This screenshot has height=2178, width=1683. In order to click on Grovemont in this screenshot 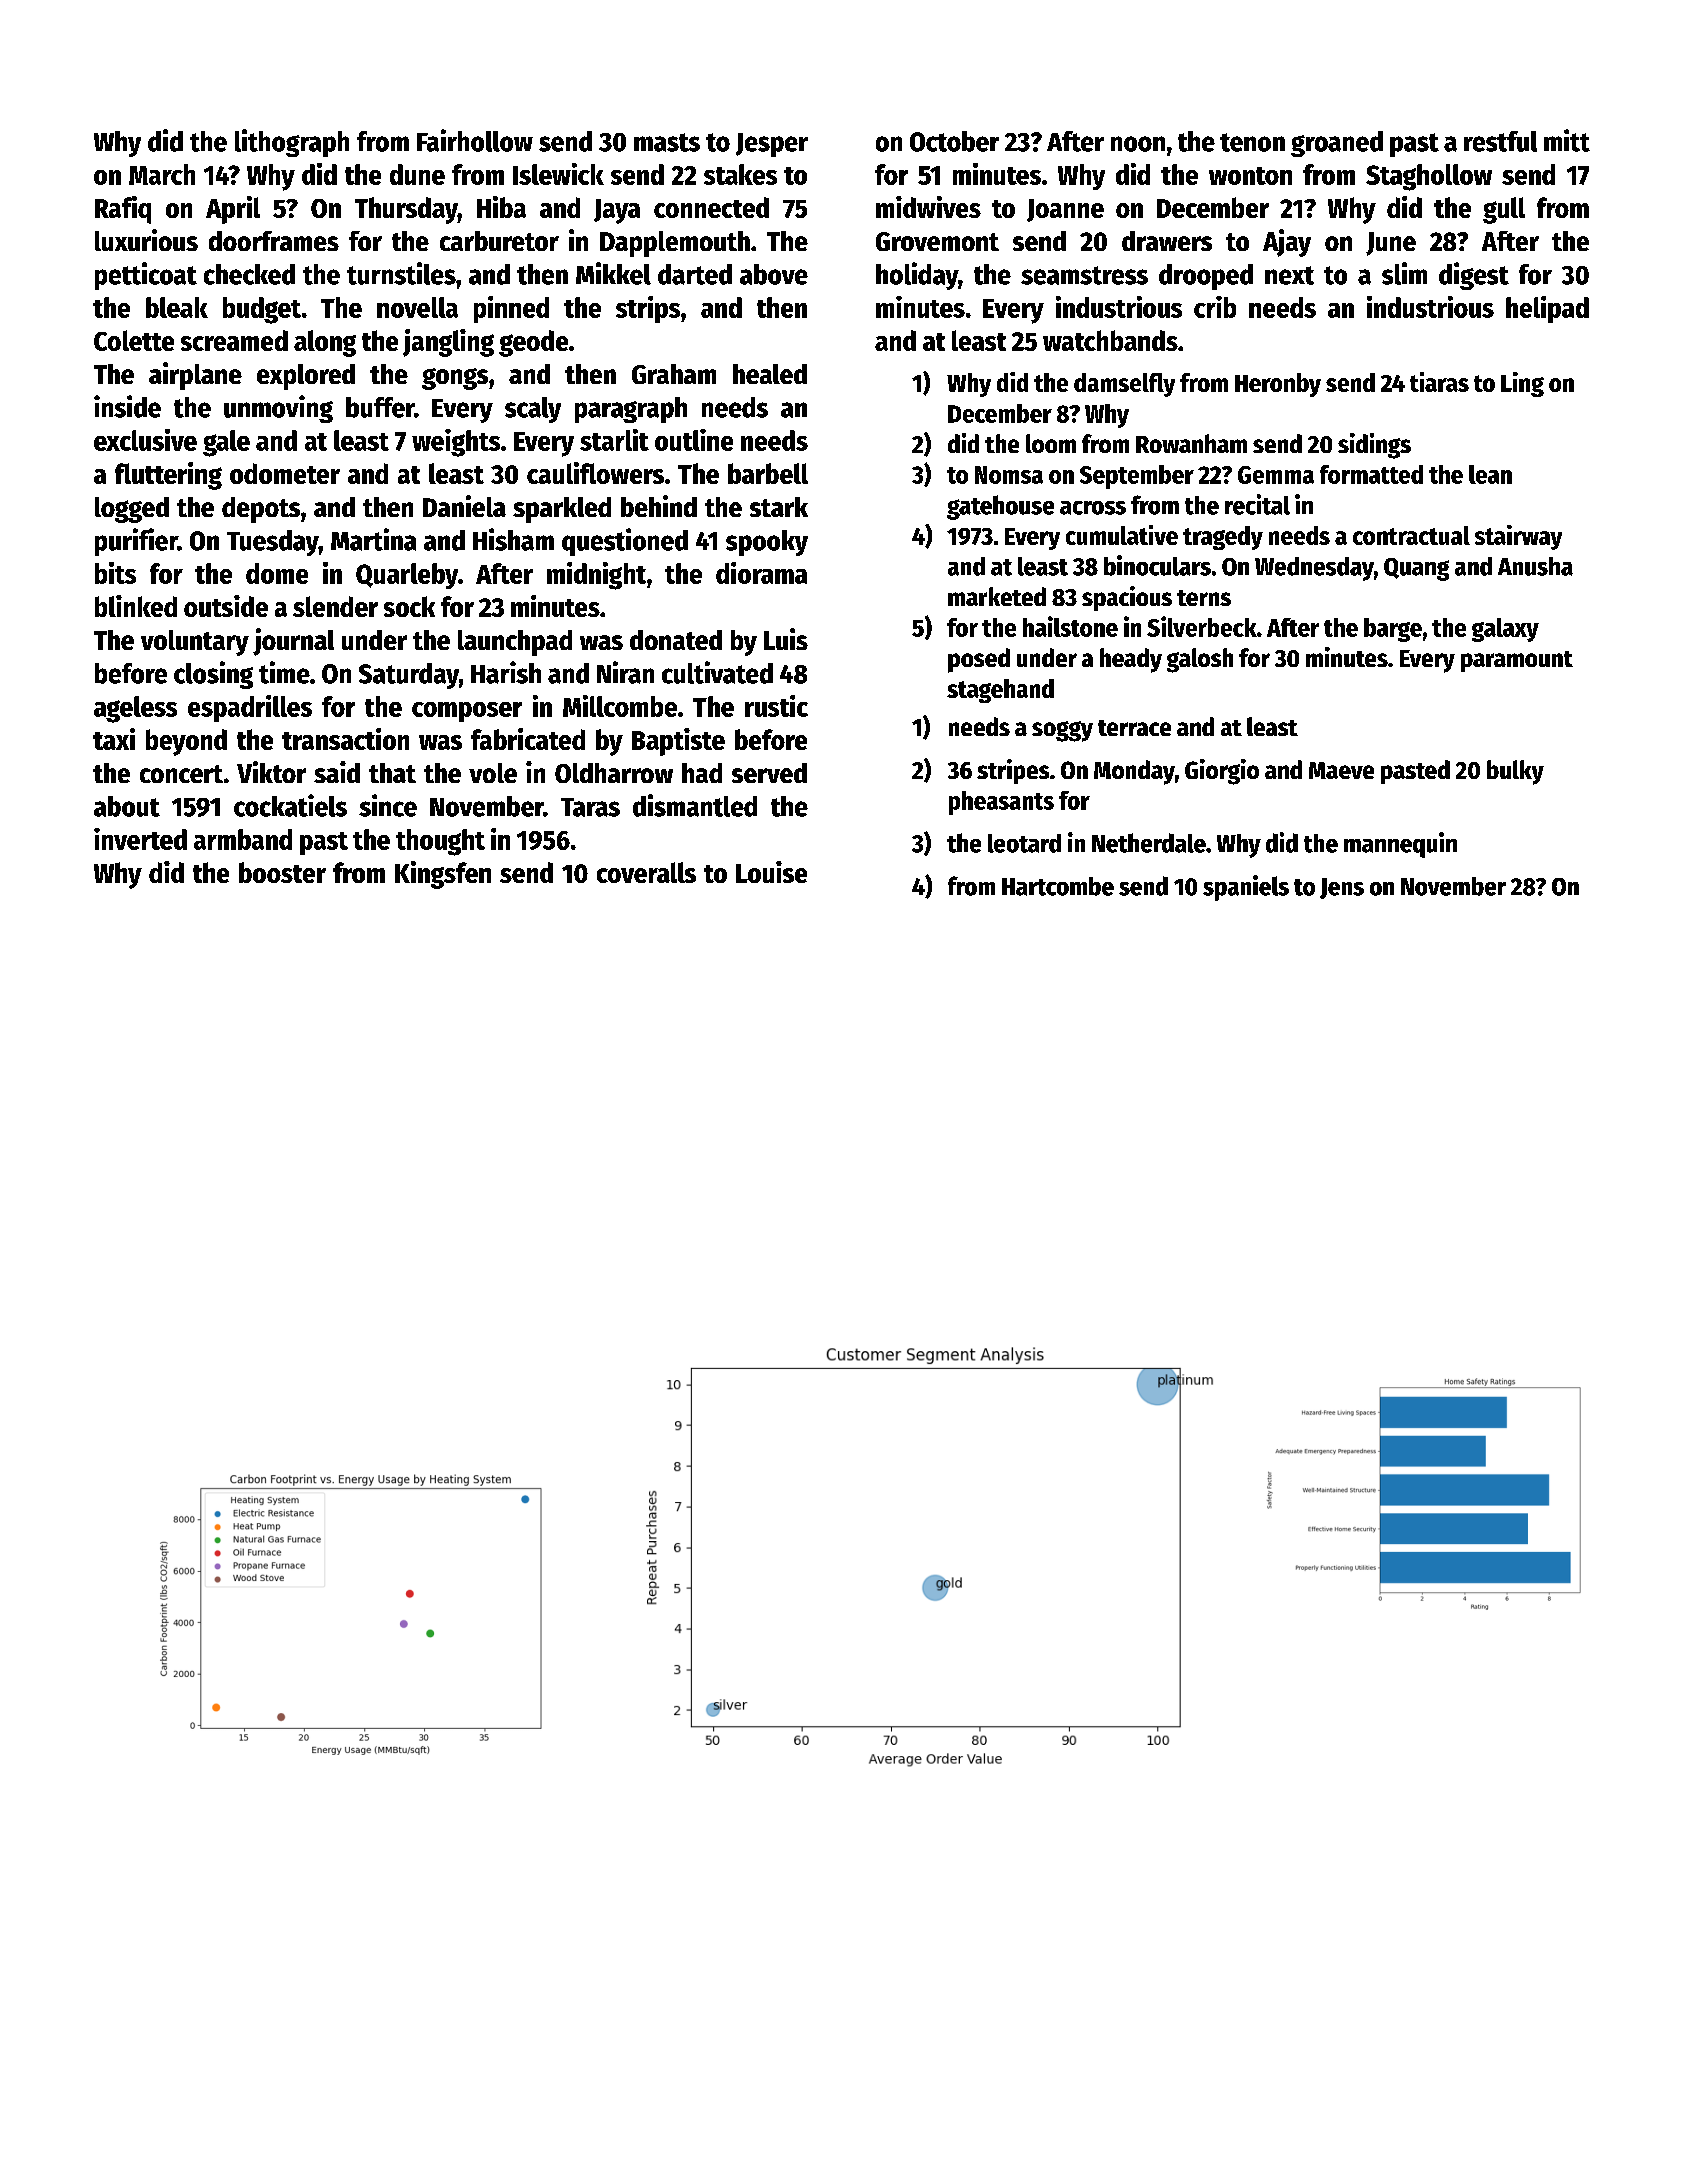, I will do `click(937, 241)`.
